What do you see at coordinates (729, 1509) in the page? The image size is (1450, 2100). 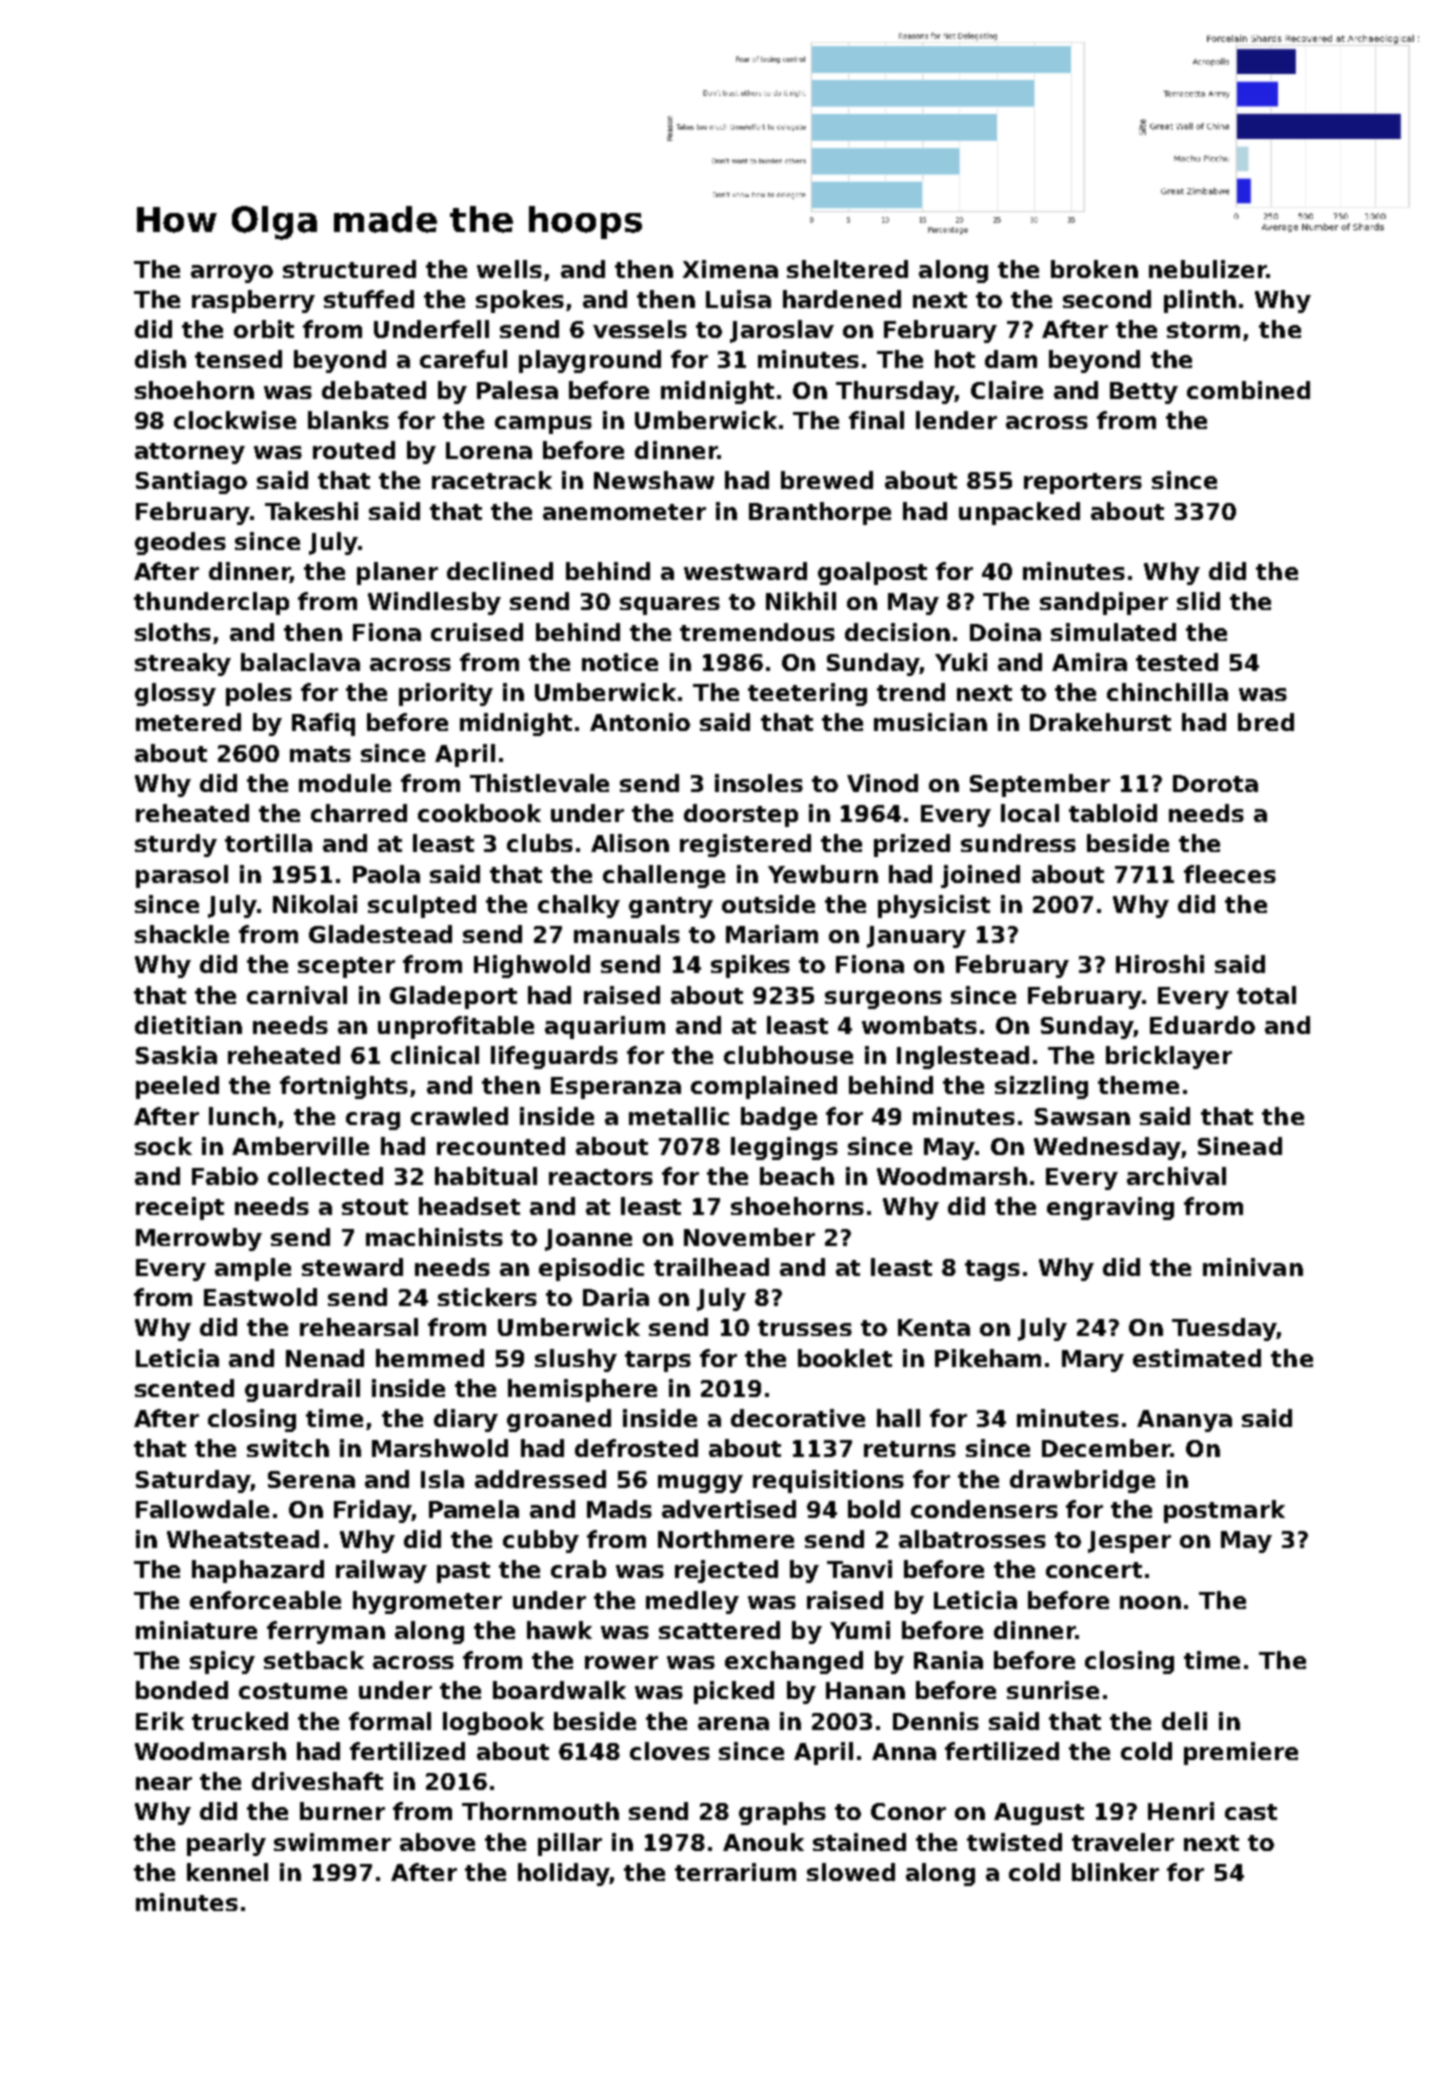 I see `advertised` at bounding box center [729, 1509].
